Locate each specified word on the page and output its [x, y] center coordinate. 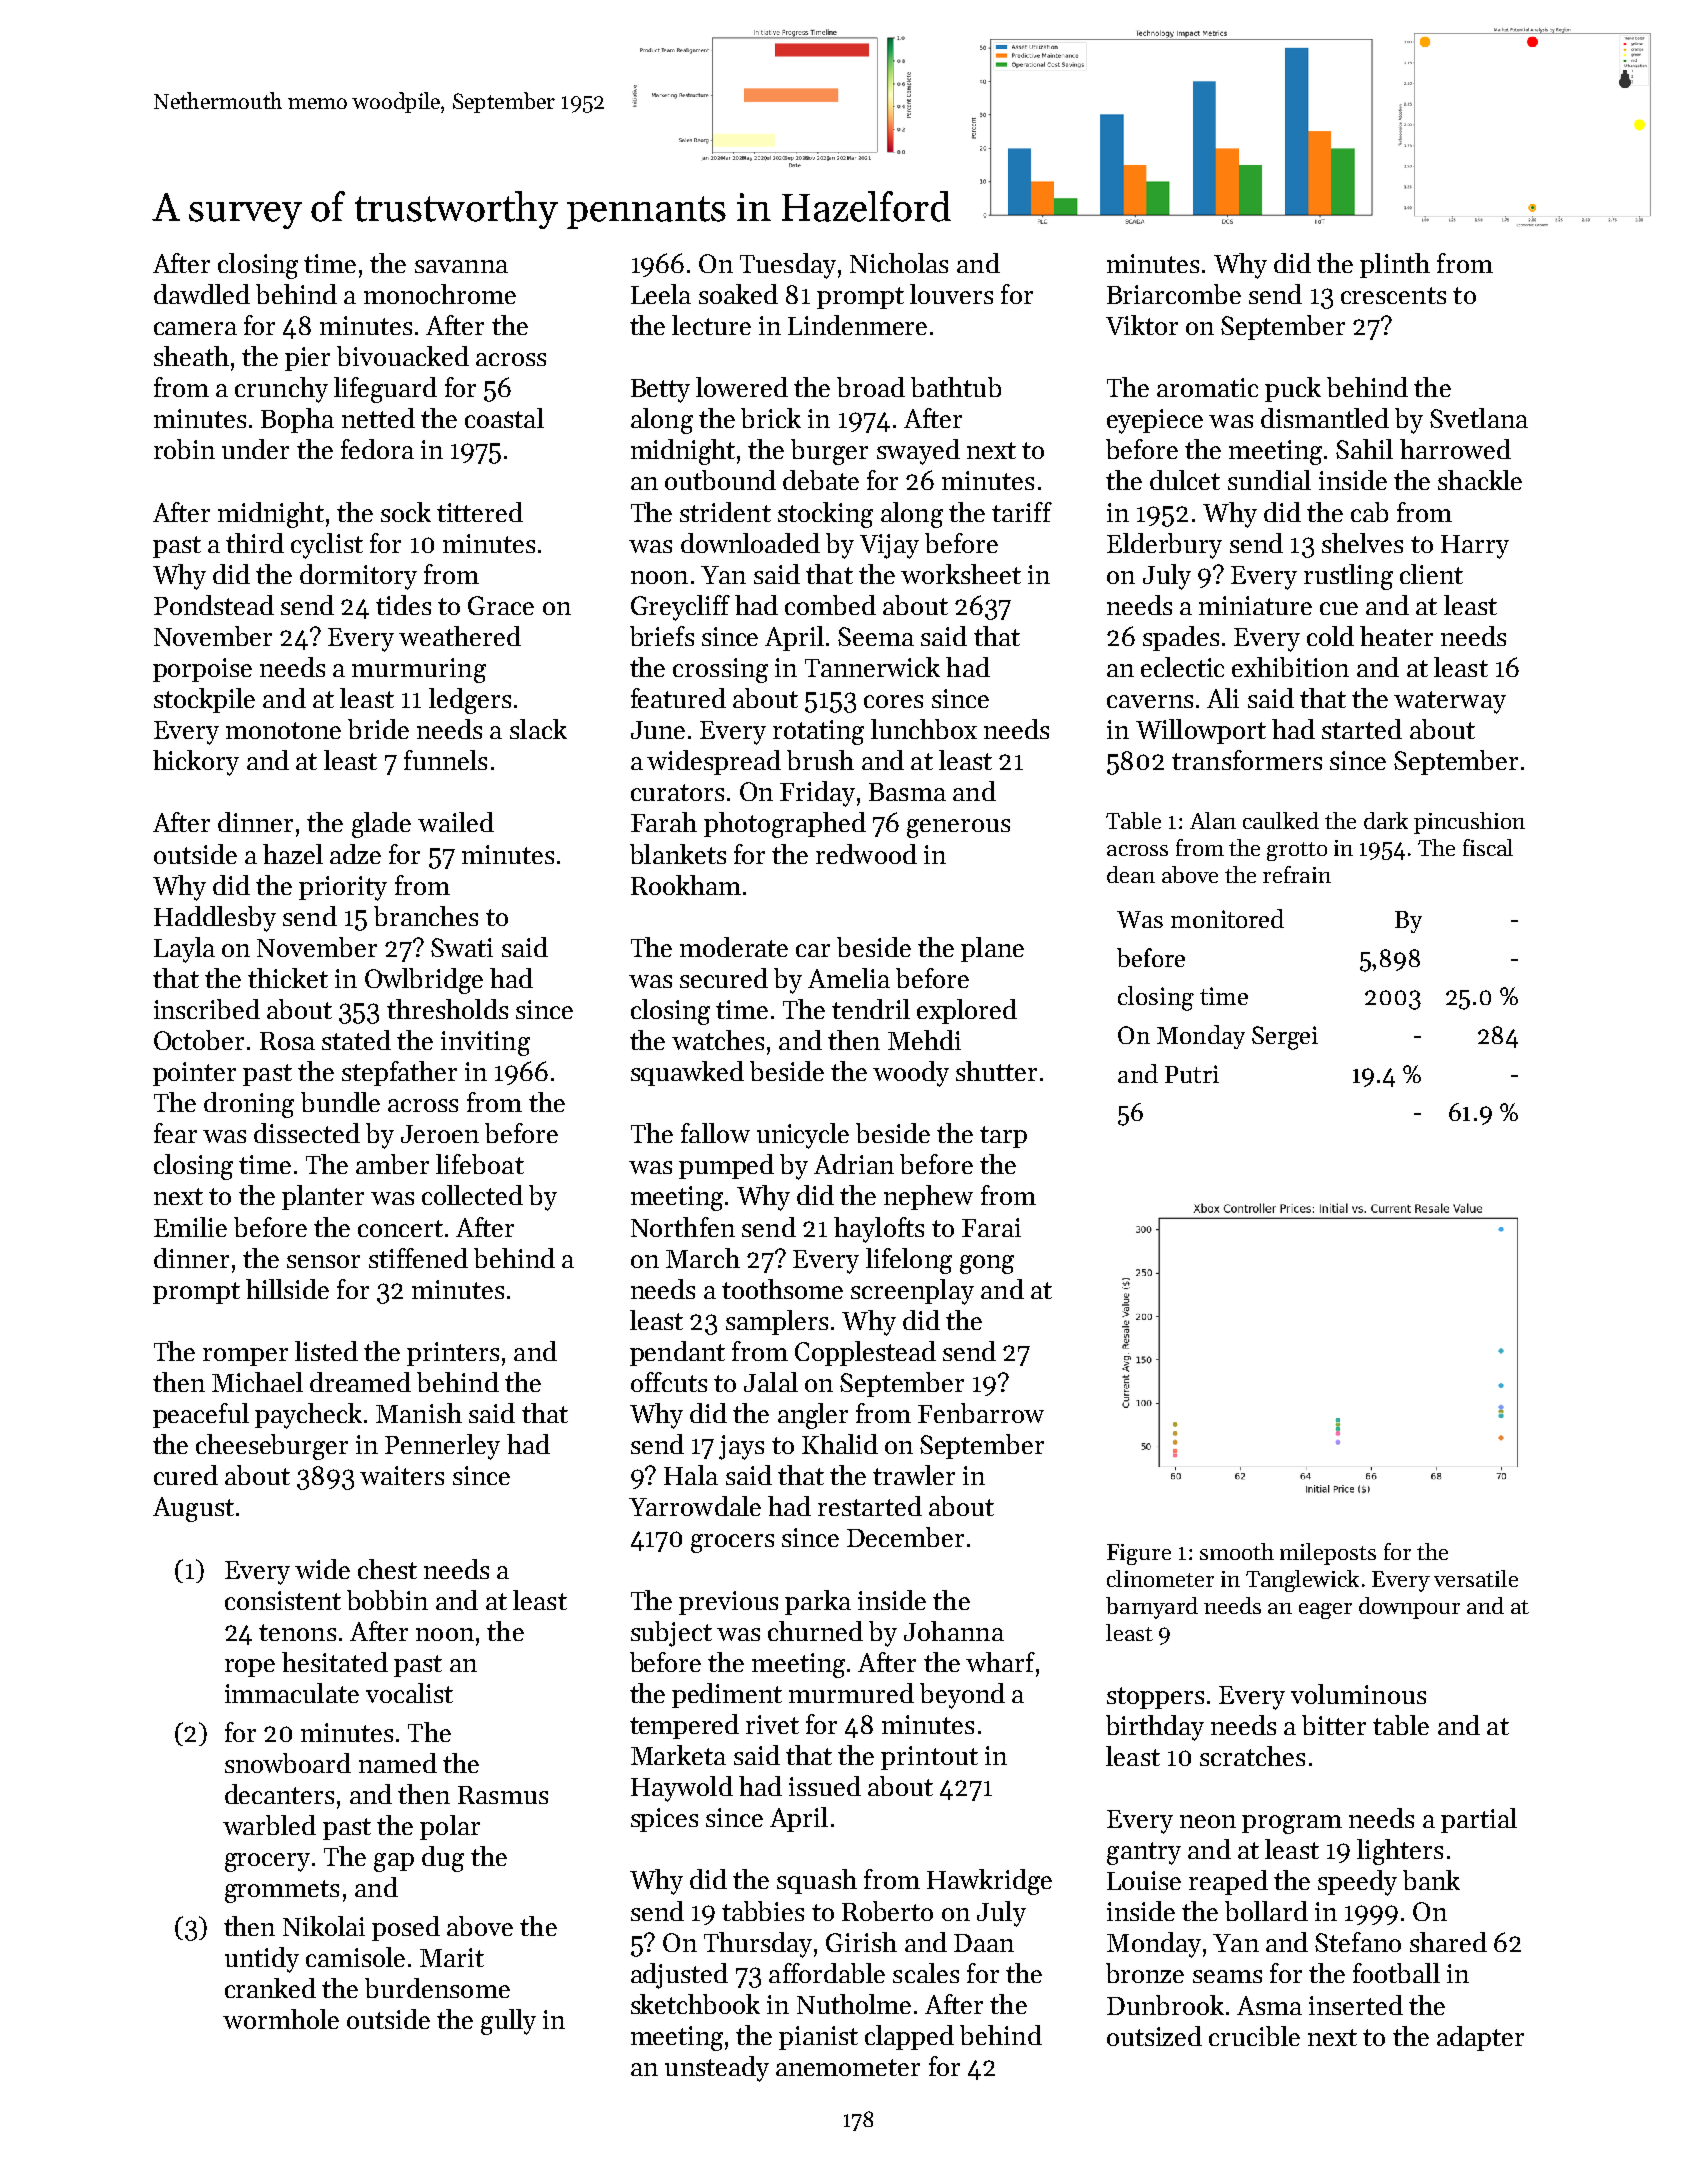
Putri [1192, 1074]
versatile [1476, 1578]
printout [929, 1758]
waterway [1450, 702]
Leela [661, 294]
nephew [928, 1197]
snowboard [288, 1763]
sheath [191, 356]
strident [725, 512]
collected [472, 1195]
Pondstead [214, 605]
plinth [1395, 265]
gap [394, 1862]
